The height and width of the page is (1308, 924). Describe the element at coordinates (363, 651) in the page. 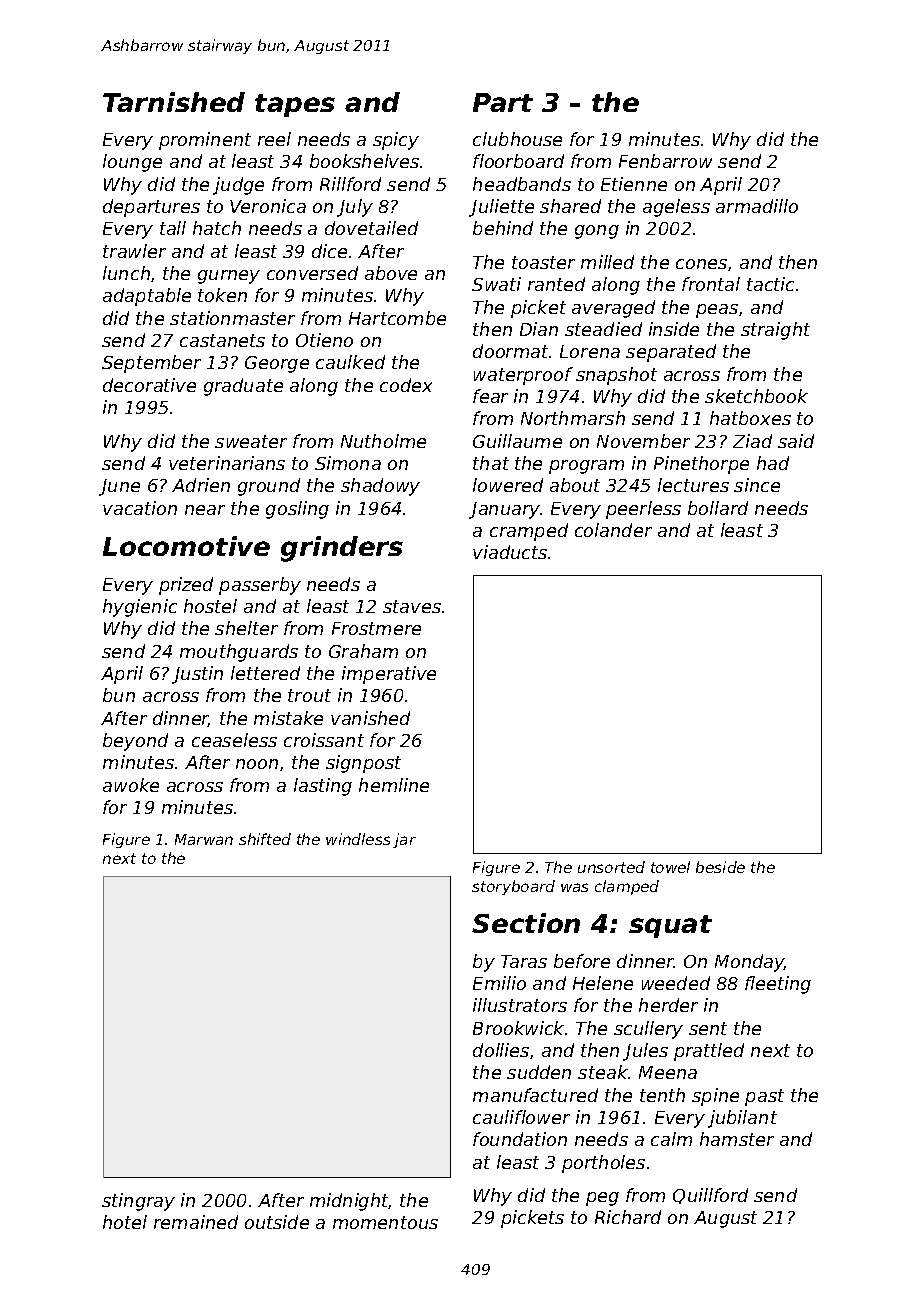

I see `Graham` at that location.
